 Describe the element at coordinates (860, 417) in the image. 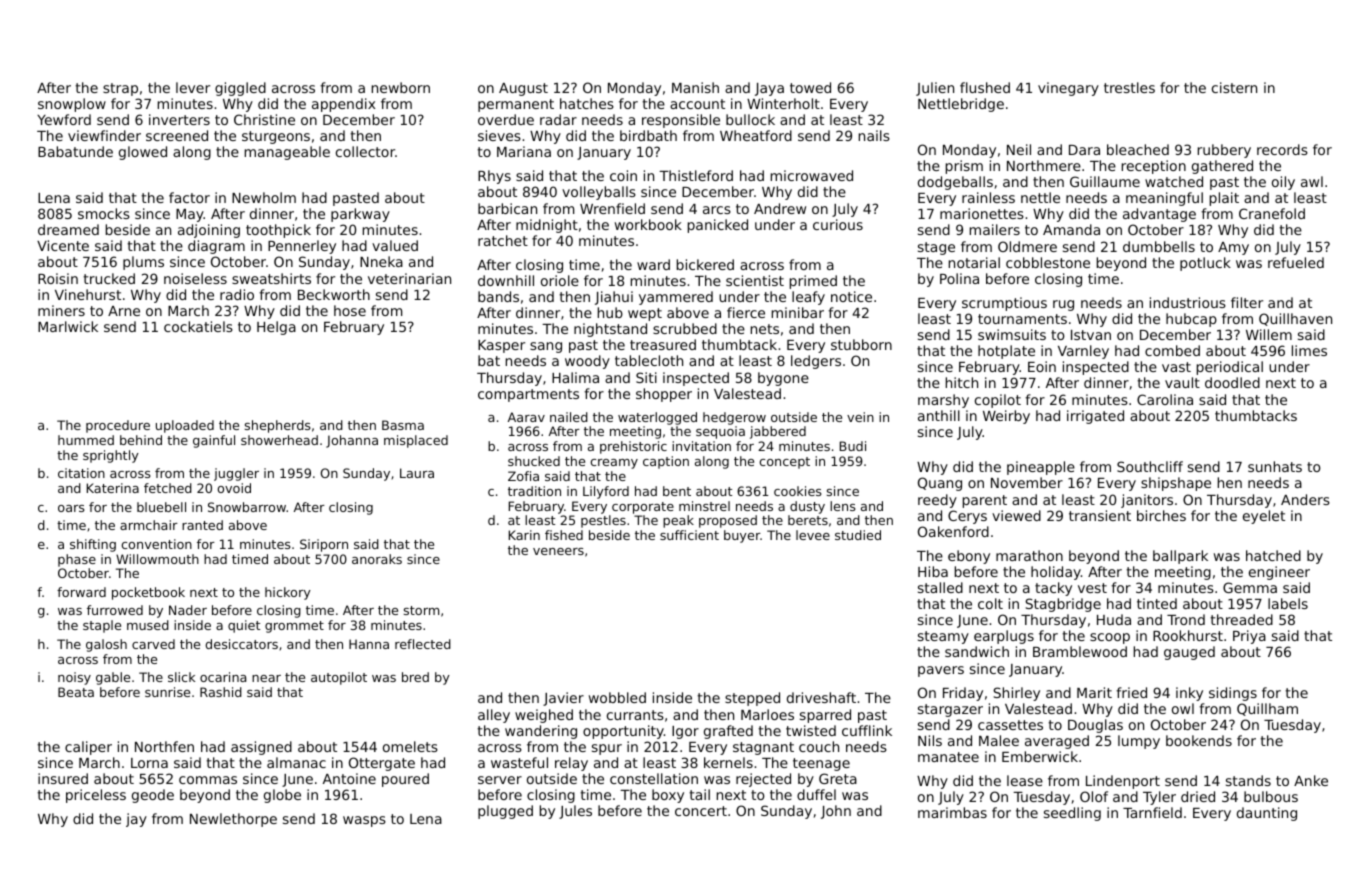

I see `vein` at that location.
